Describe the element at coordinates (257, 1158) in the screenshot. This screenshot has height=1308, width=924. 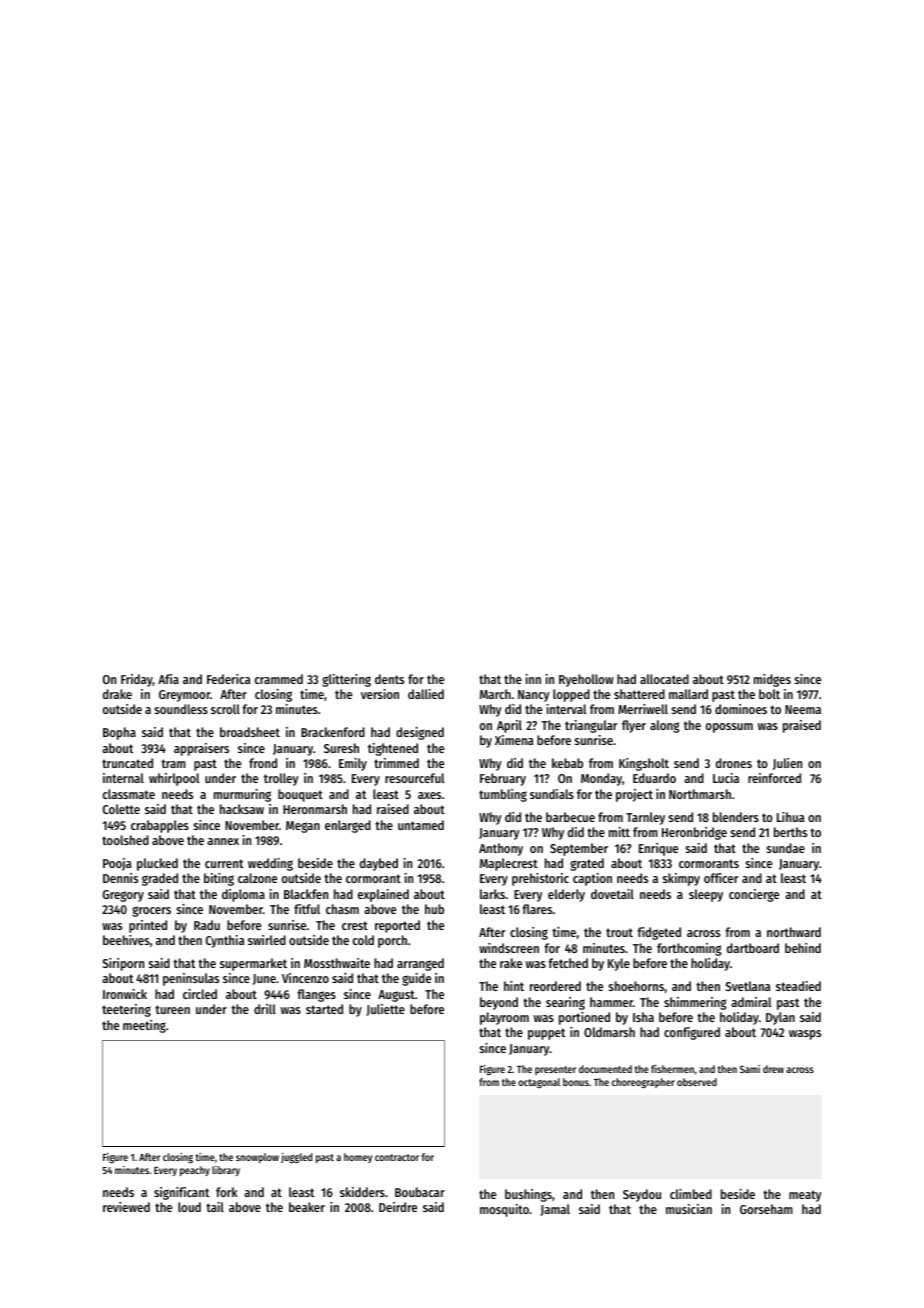
I see `snowplow` at that location.
